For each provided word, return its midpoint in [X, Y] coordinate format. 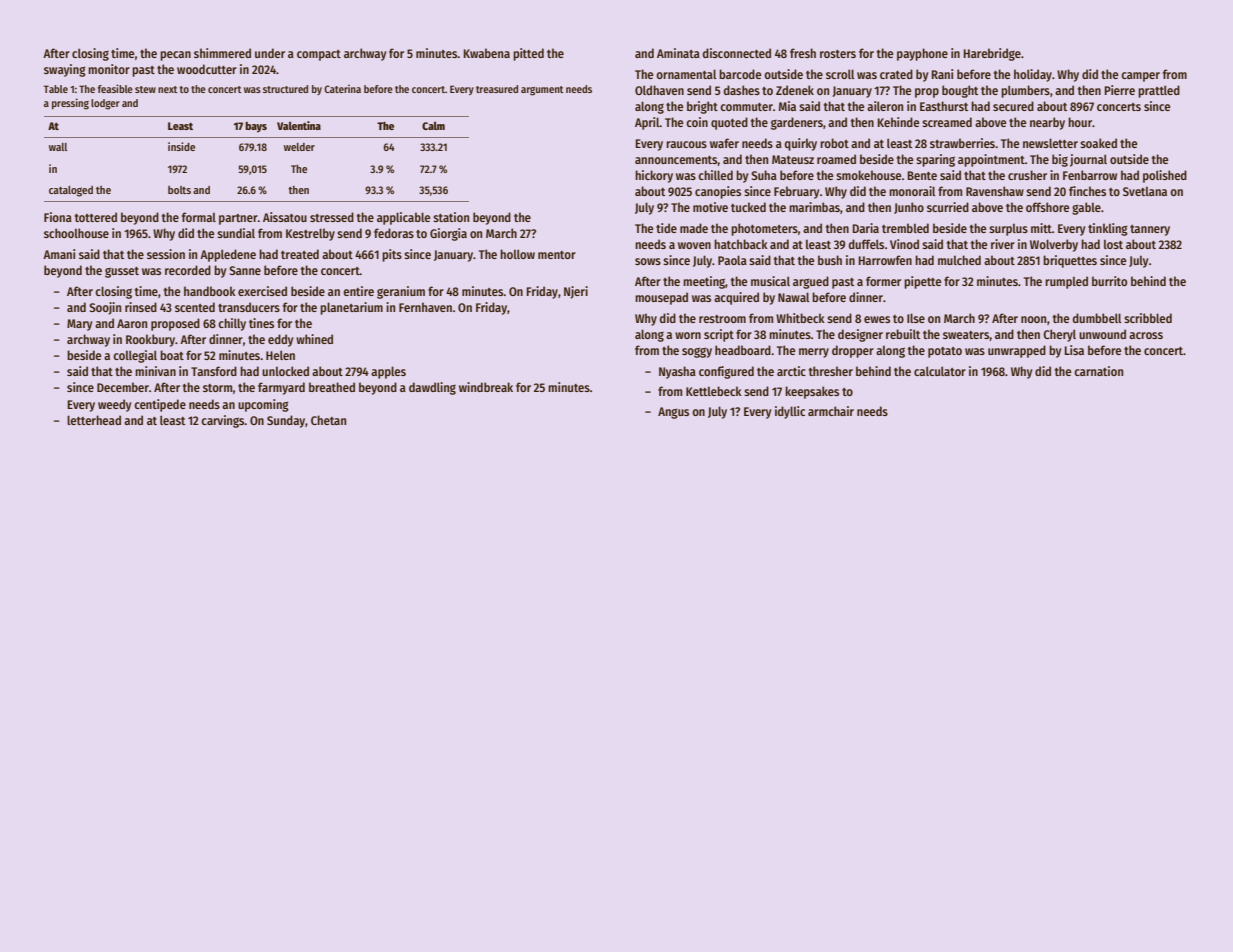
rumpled [1066, 282]
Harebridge [992, 54]
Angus [673, 413]
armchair [831, 411]
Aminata [678, 53]
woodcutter [207, 69]
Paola [732, 260]
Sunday [286, 421]
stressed [332, 217]
